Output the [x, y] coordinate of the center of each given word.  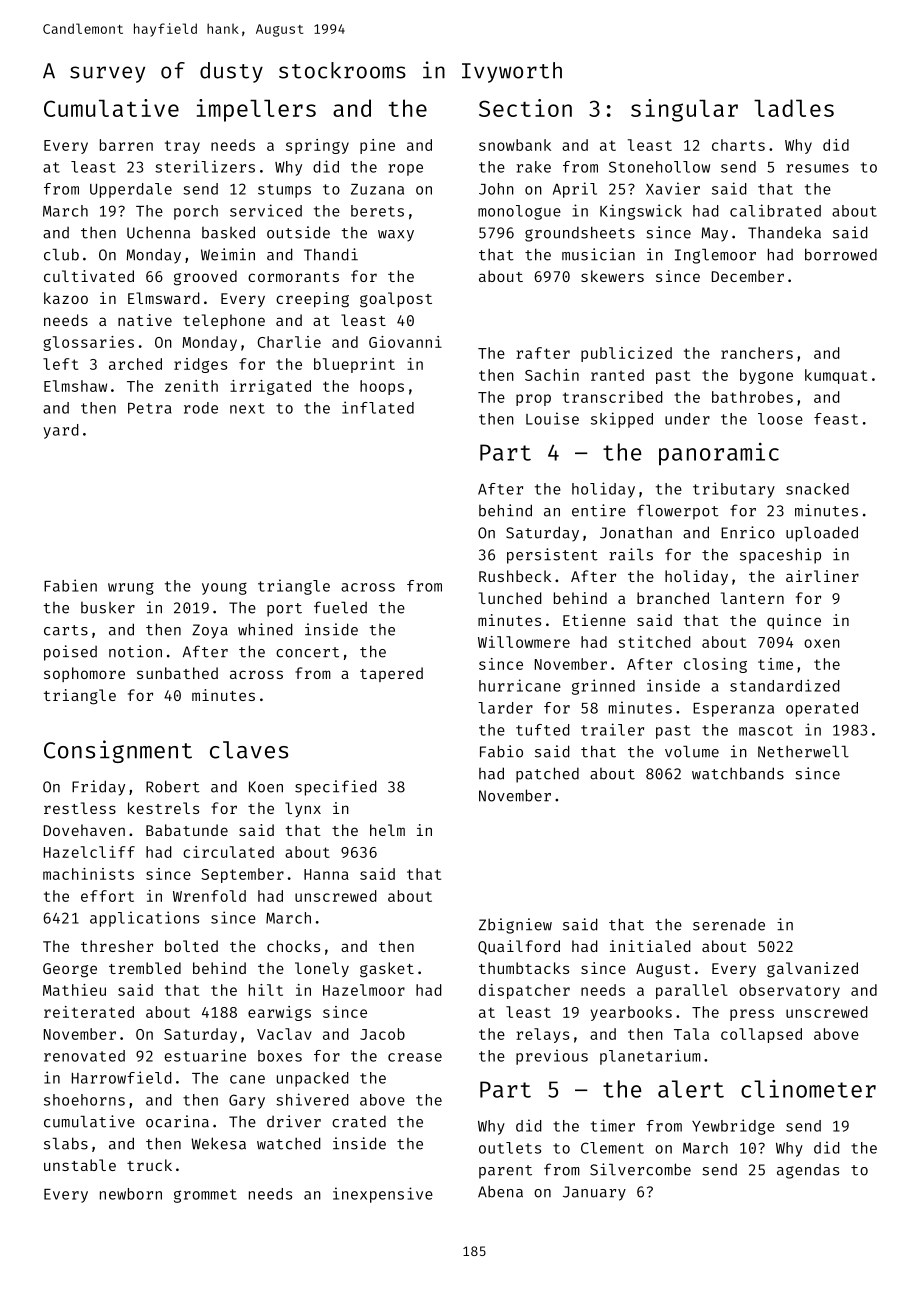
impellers [256, 110]
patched [547, 775]
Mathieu [74, 990]
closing [715, 665]
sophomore [84, 674]
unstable [80, 1165]
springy [317, 146]
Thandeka [784, 232]
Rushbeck [515, 576]
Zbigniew [515, 926]
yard [61, 431]
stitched [654, 642]
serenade [729, 924]
